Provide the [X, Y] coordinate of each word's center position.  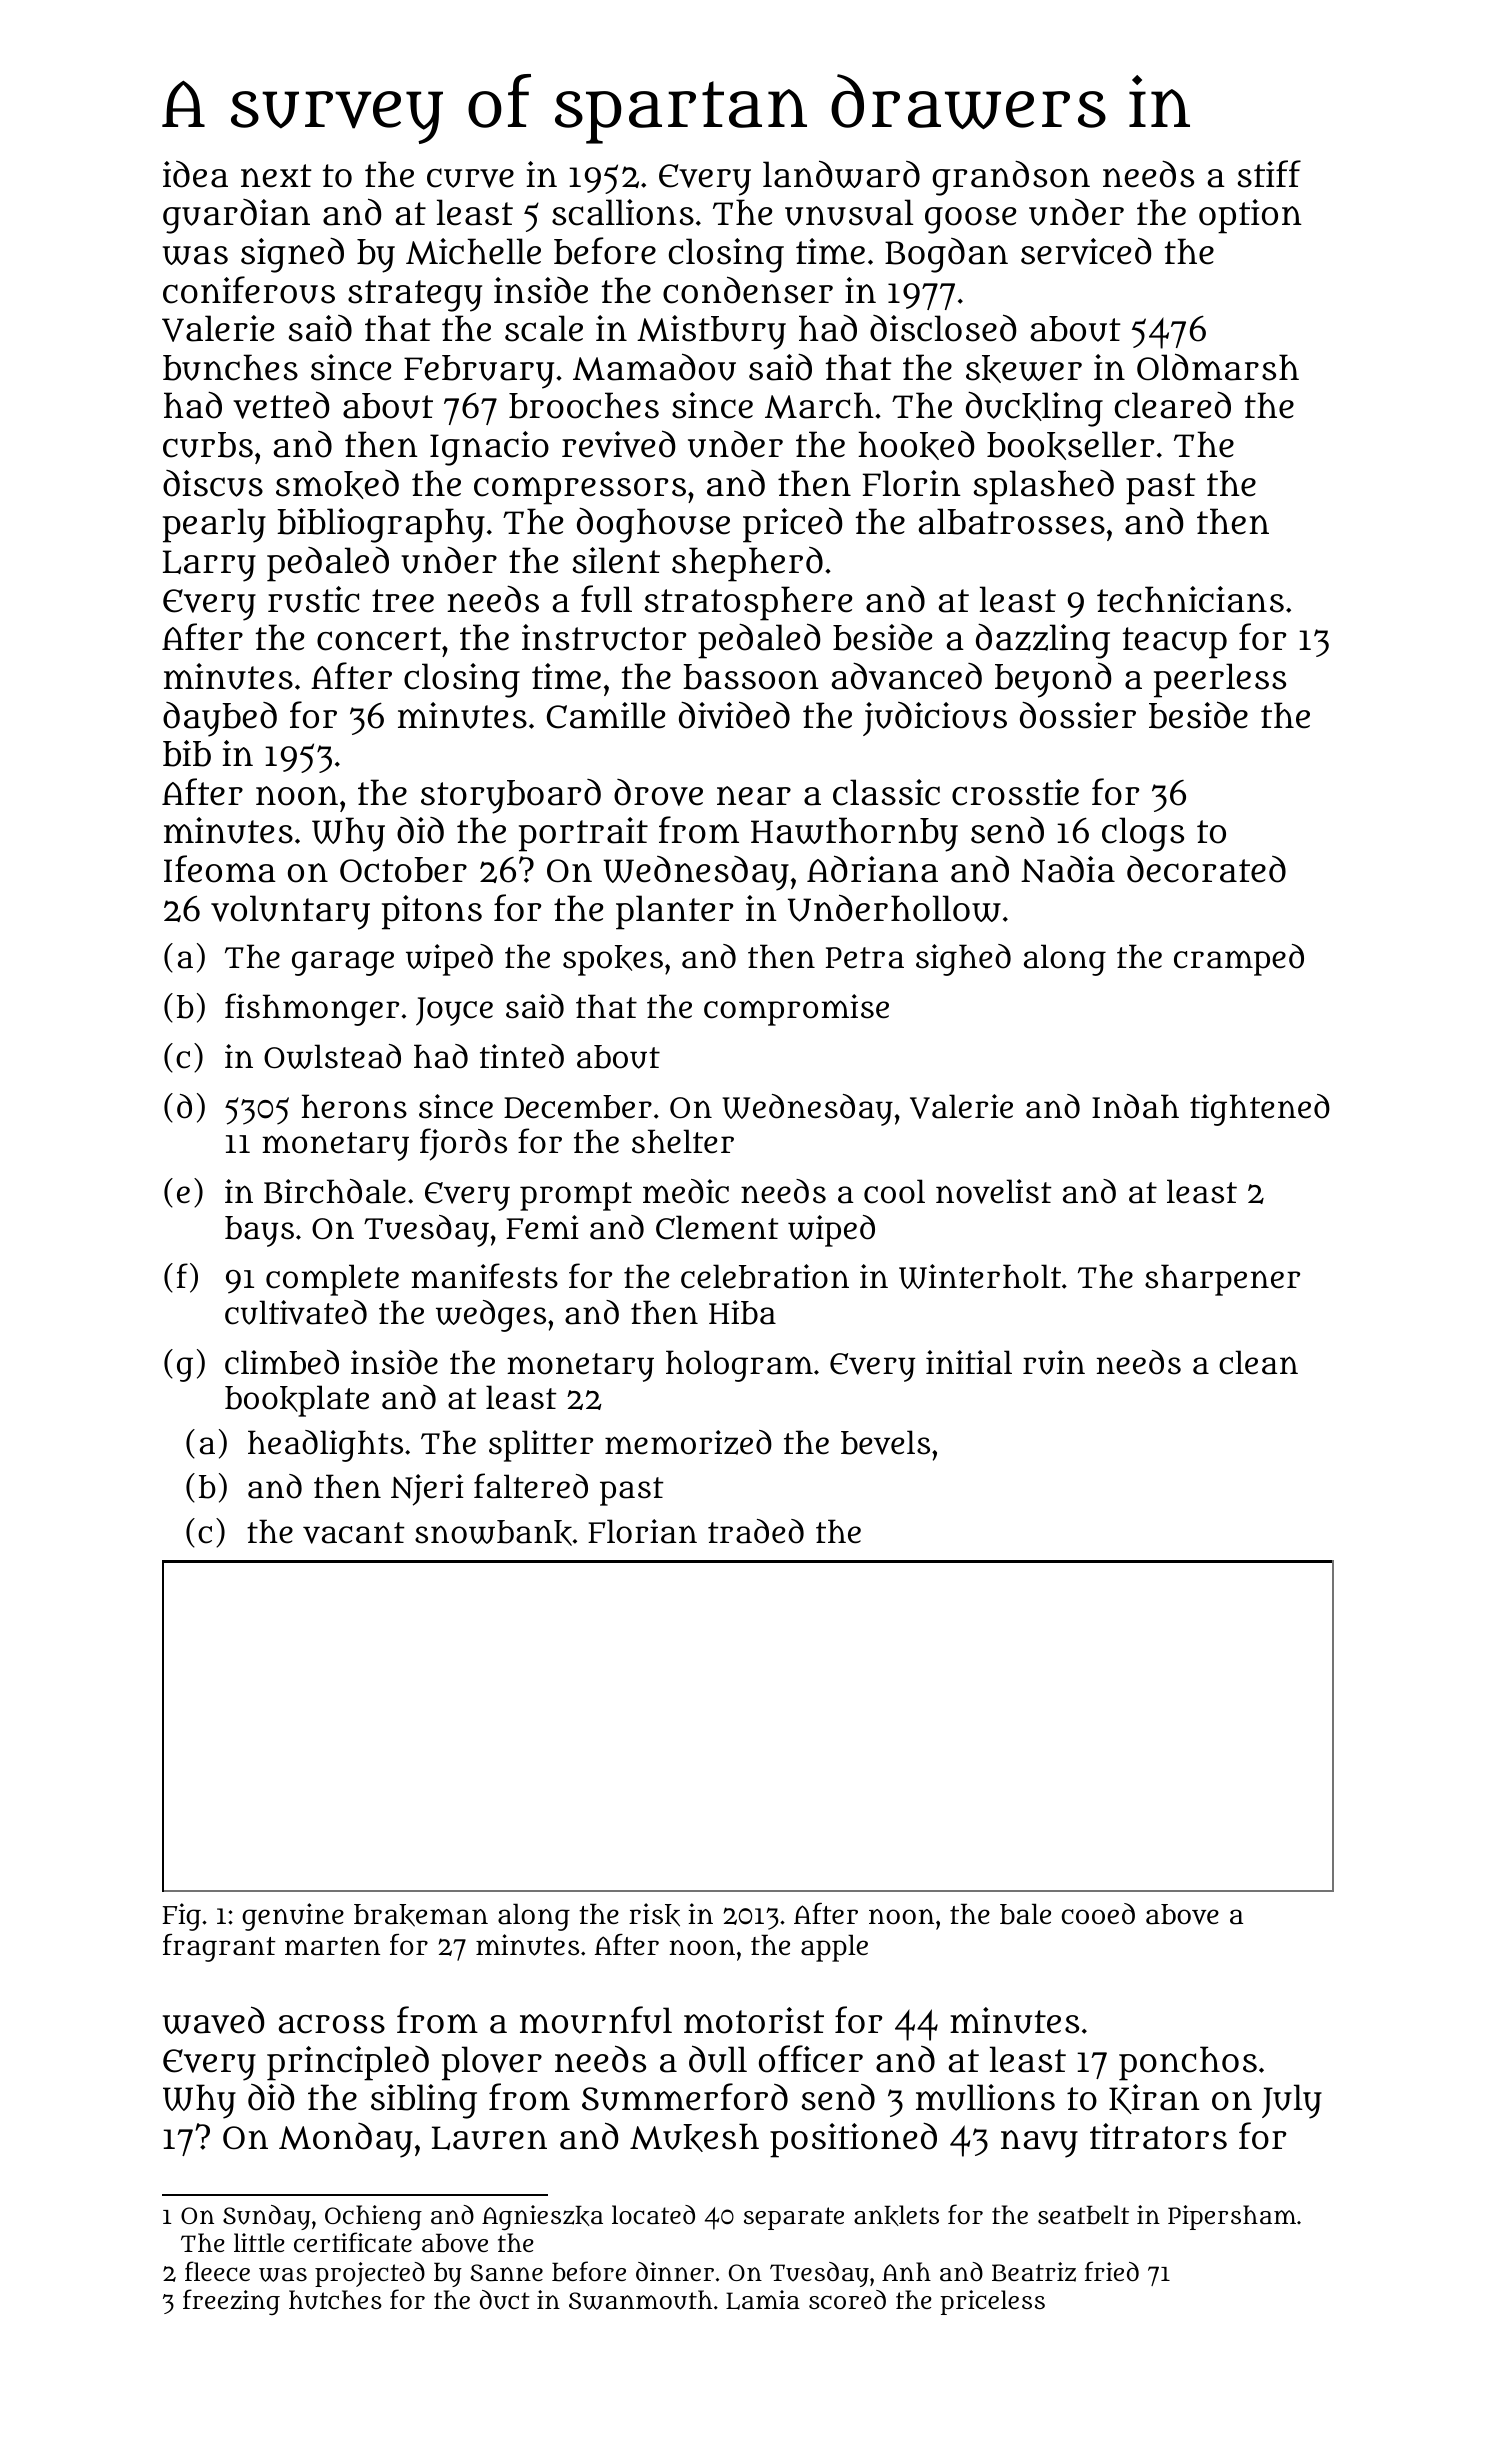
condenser [748, 290]
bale [1025, 1914]
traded [756, 1531]
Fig [182, 1917]
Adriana [872, 869]
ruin [1054, 1362]
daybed [220, 719]
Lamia [763, 2300]
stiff [1269, 174]
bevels [885, 1442]
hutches [335, 2300]
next [276, 176]
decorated [1206, 869]
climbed [282, 1362]
